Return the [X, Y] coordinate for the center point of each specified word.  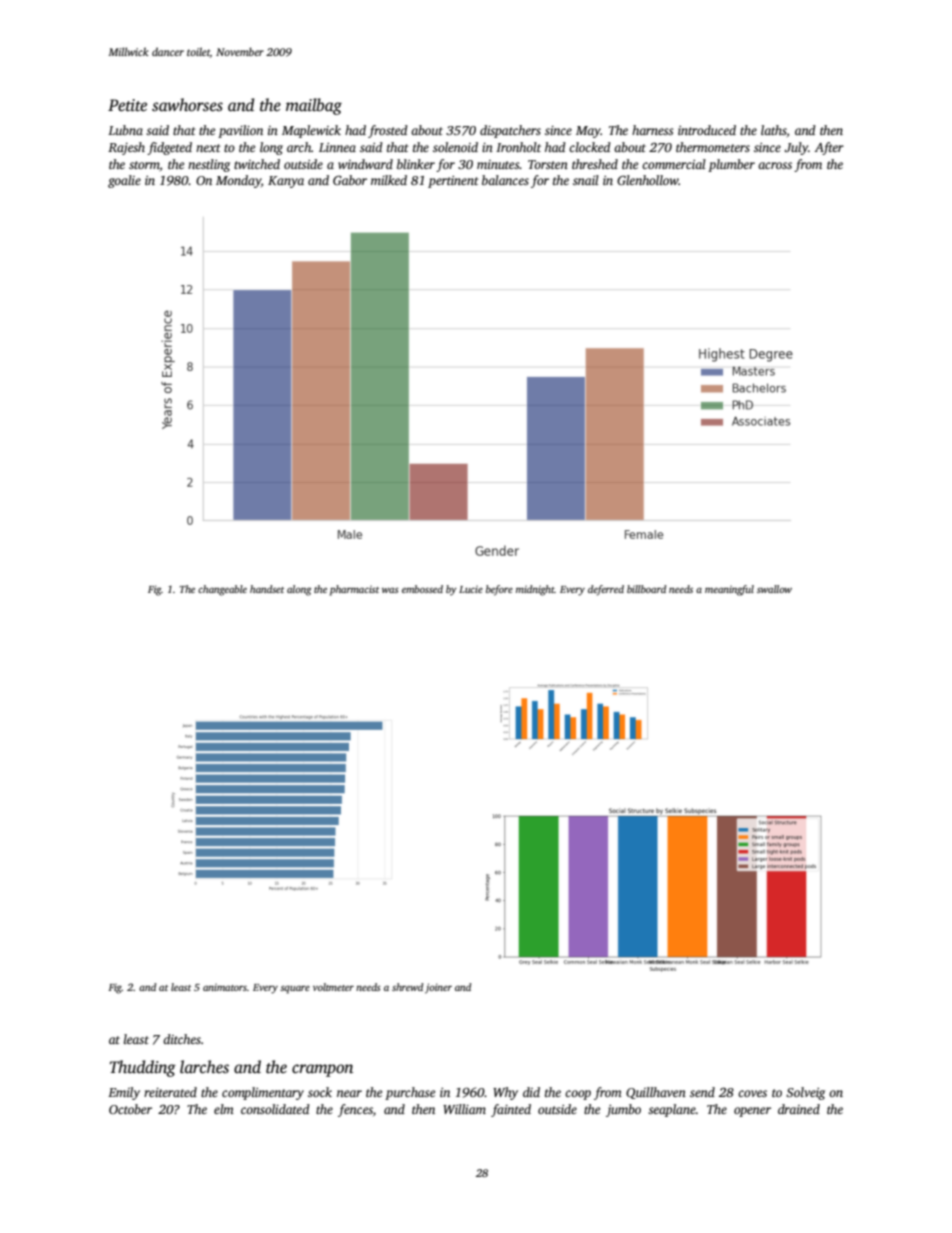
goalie [124, 181]
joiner [438, 988]
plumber [731, 165]
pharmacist [354, 590]
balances [505, 180]
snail [586, 180]
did [531, 1092]
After [829, 148]
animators [225, 987]
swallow [774, 589]
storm [144, 165]
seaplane [672, 1110]
